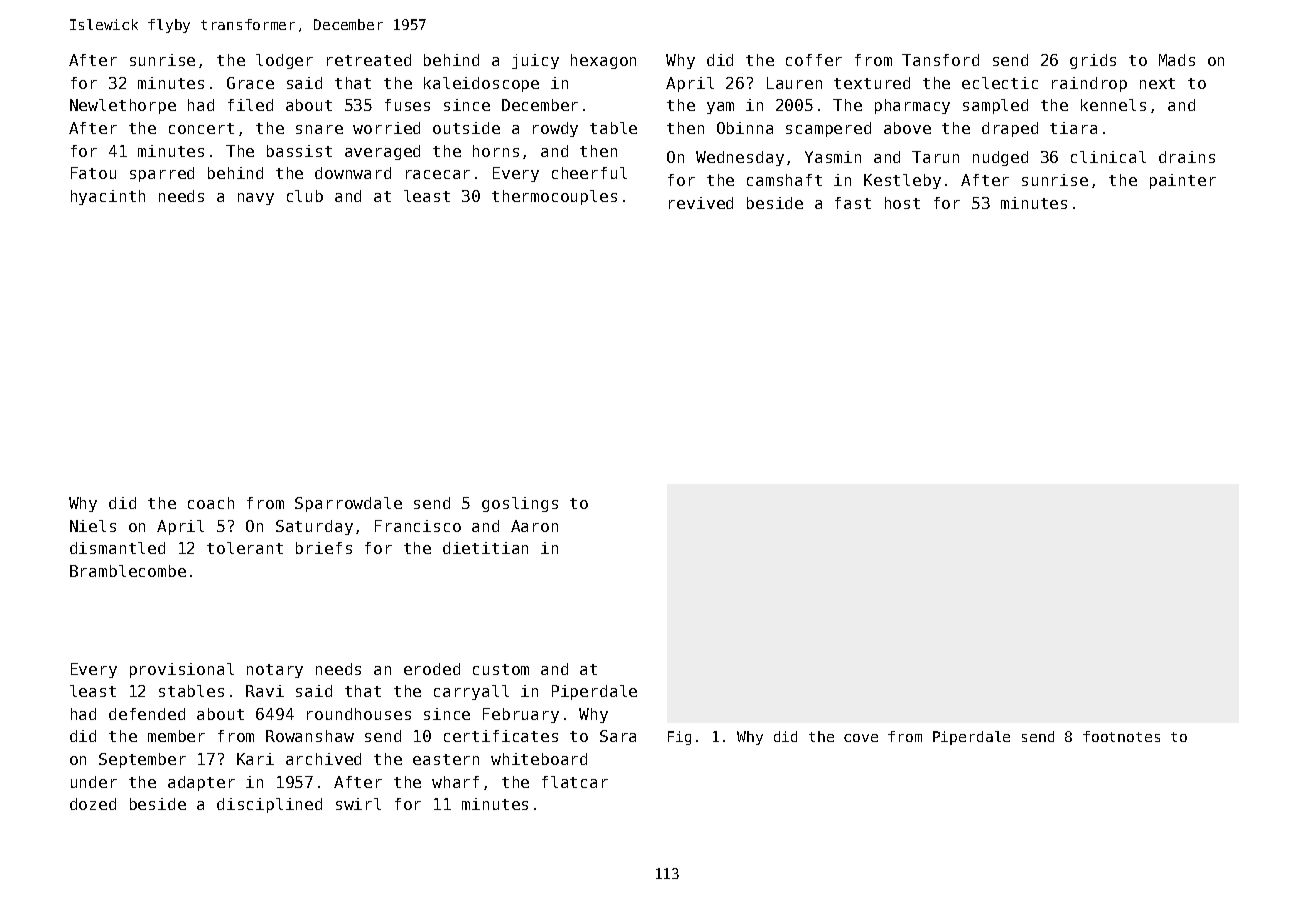 The width and height of the page is (1308, 924). Describe the element at coordinates (245, 548) in the page. I see `tolerant` at that location.
